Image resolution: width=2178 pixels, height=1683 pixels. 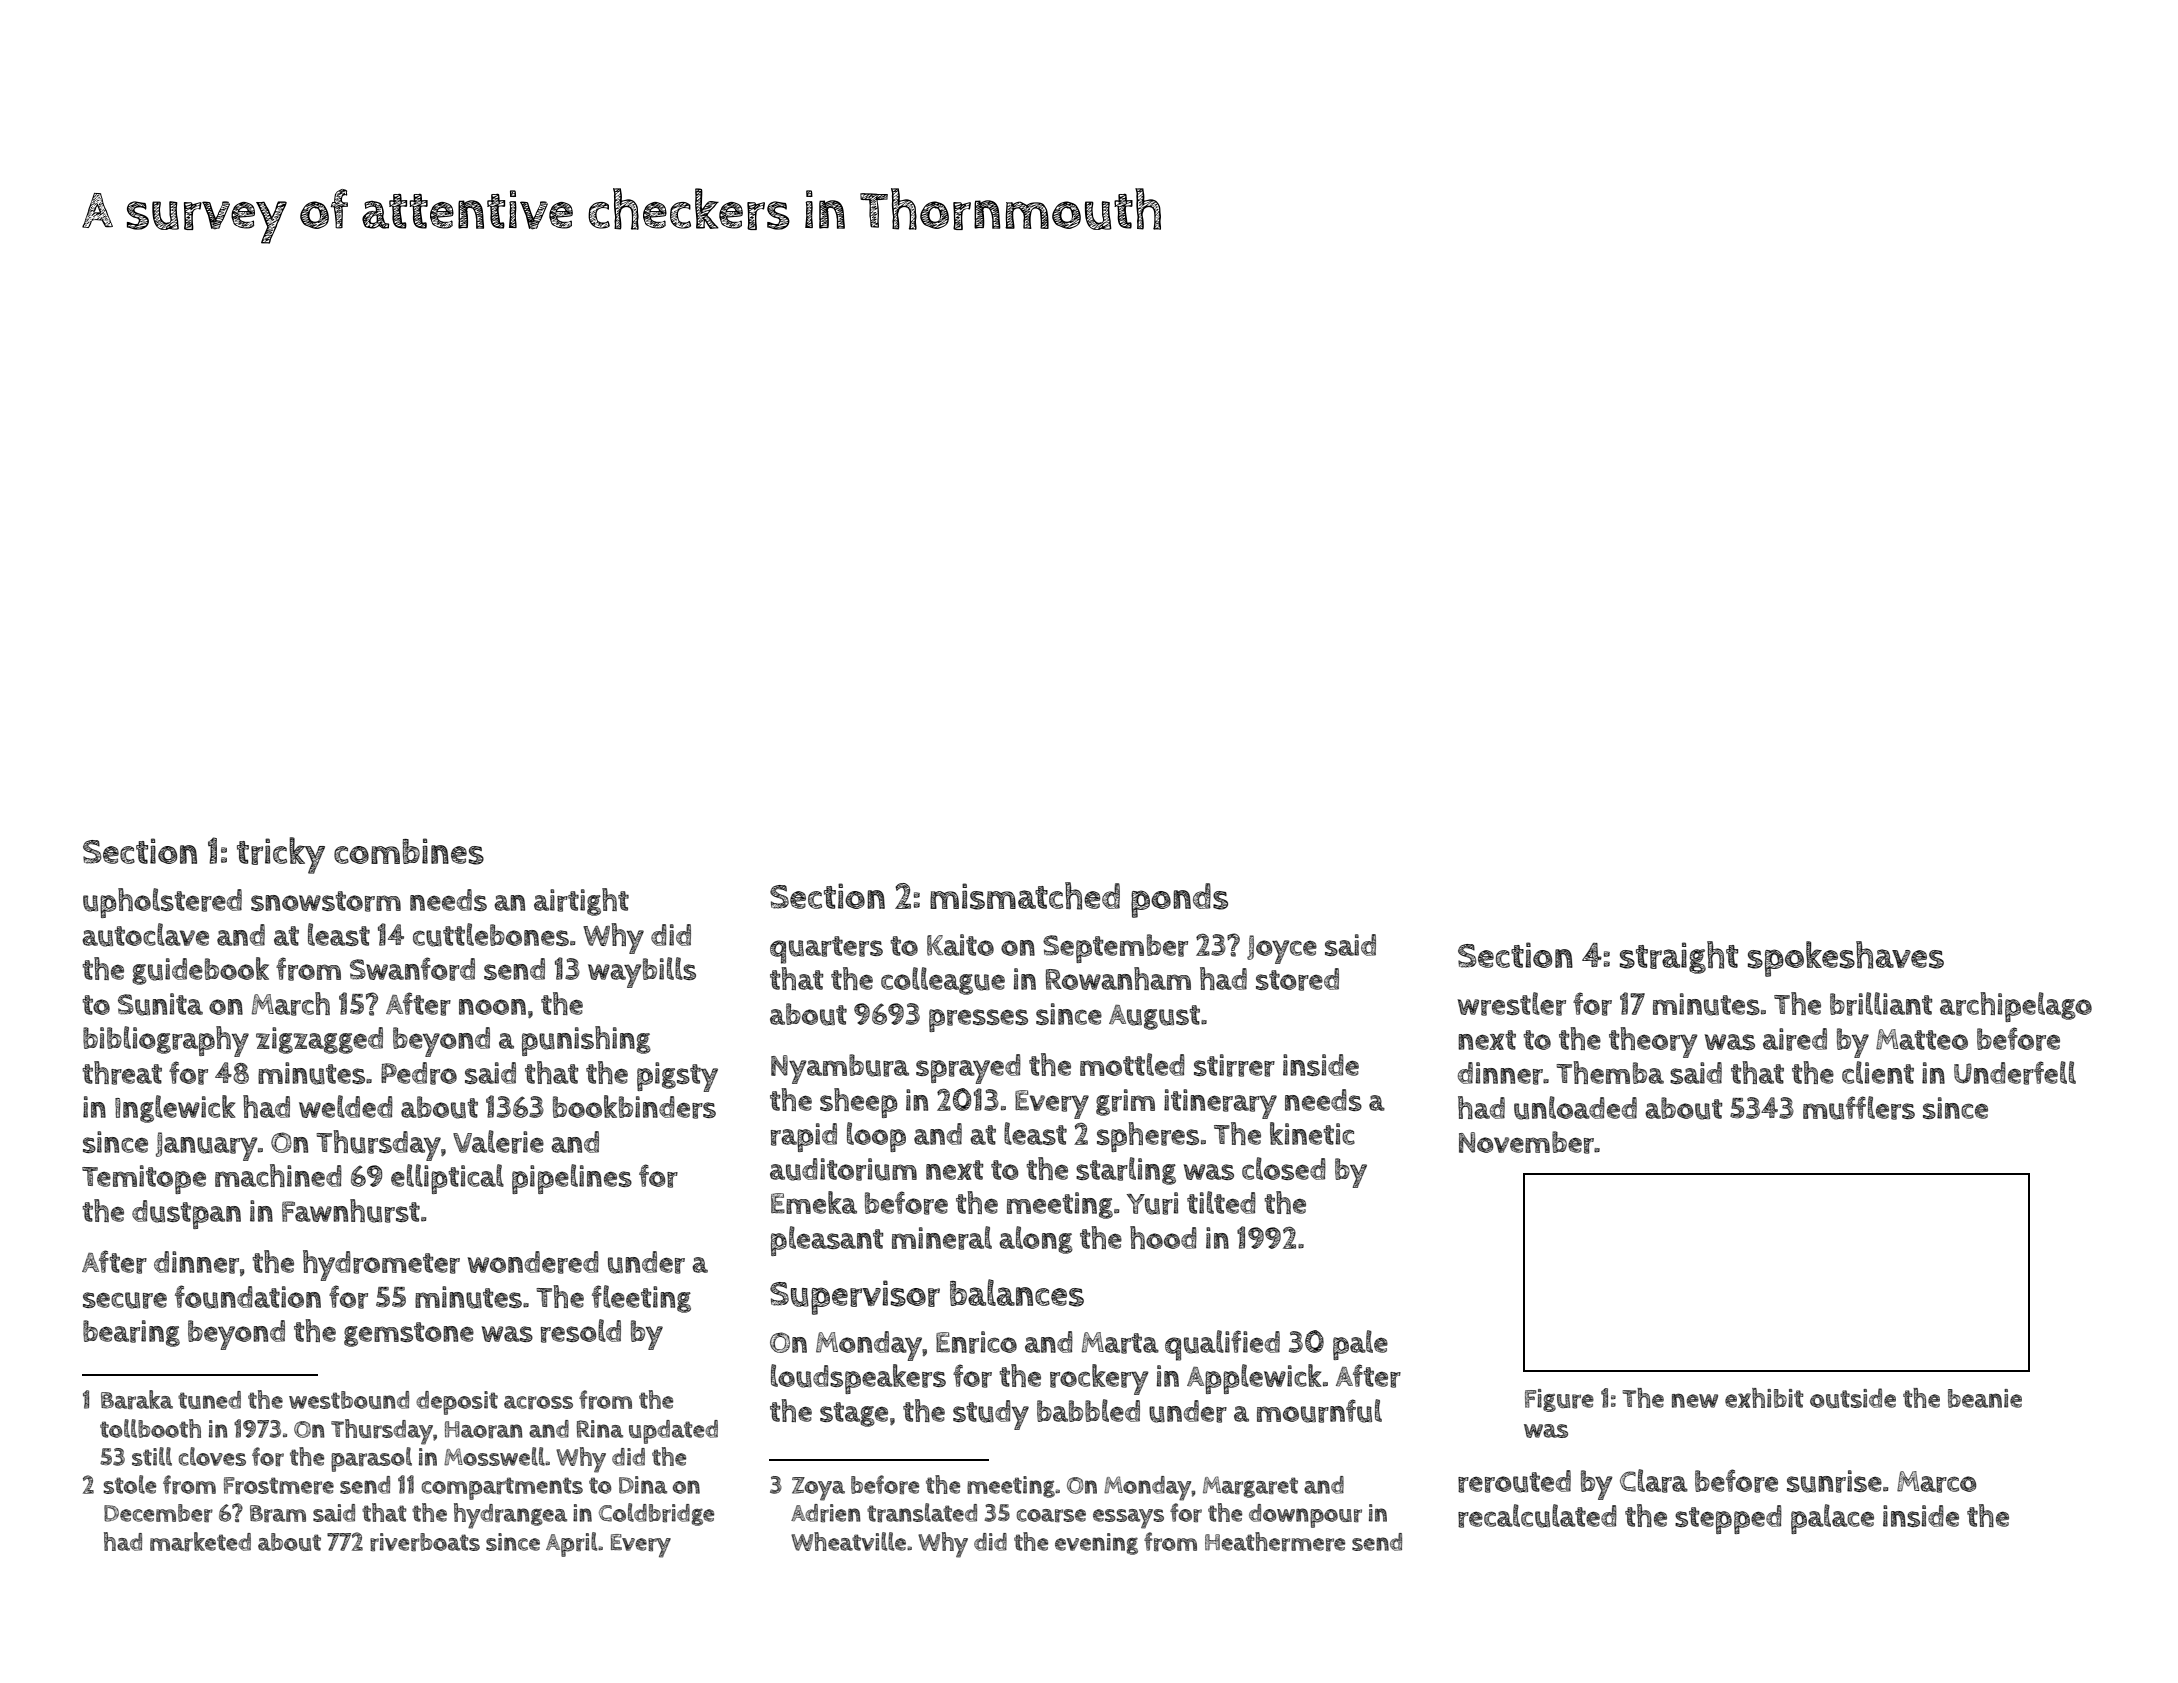 I want to click on Marta, so click(x=1120, y=1343).
